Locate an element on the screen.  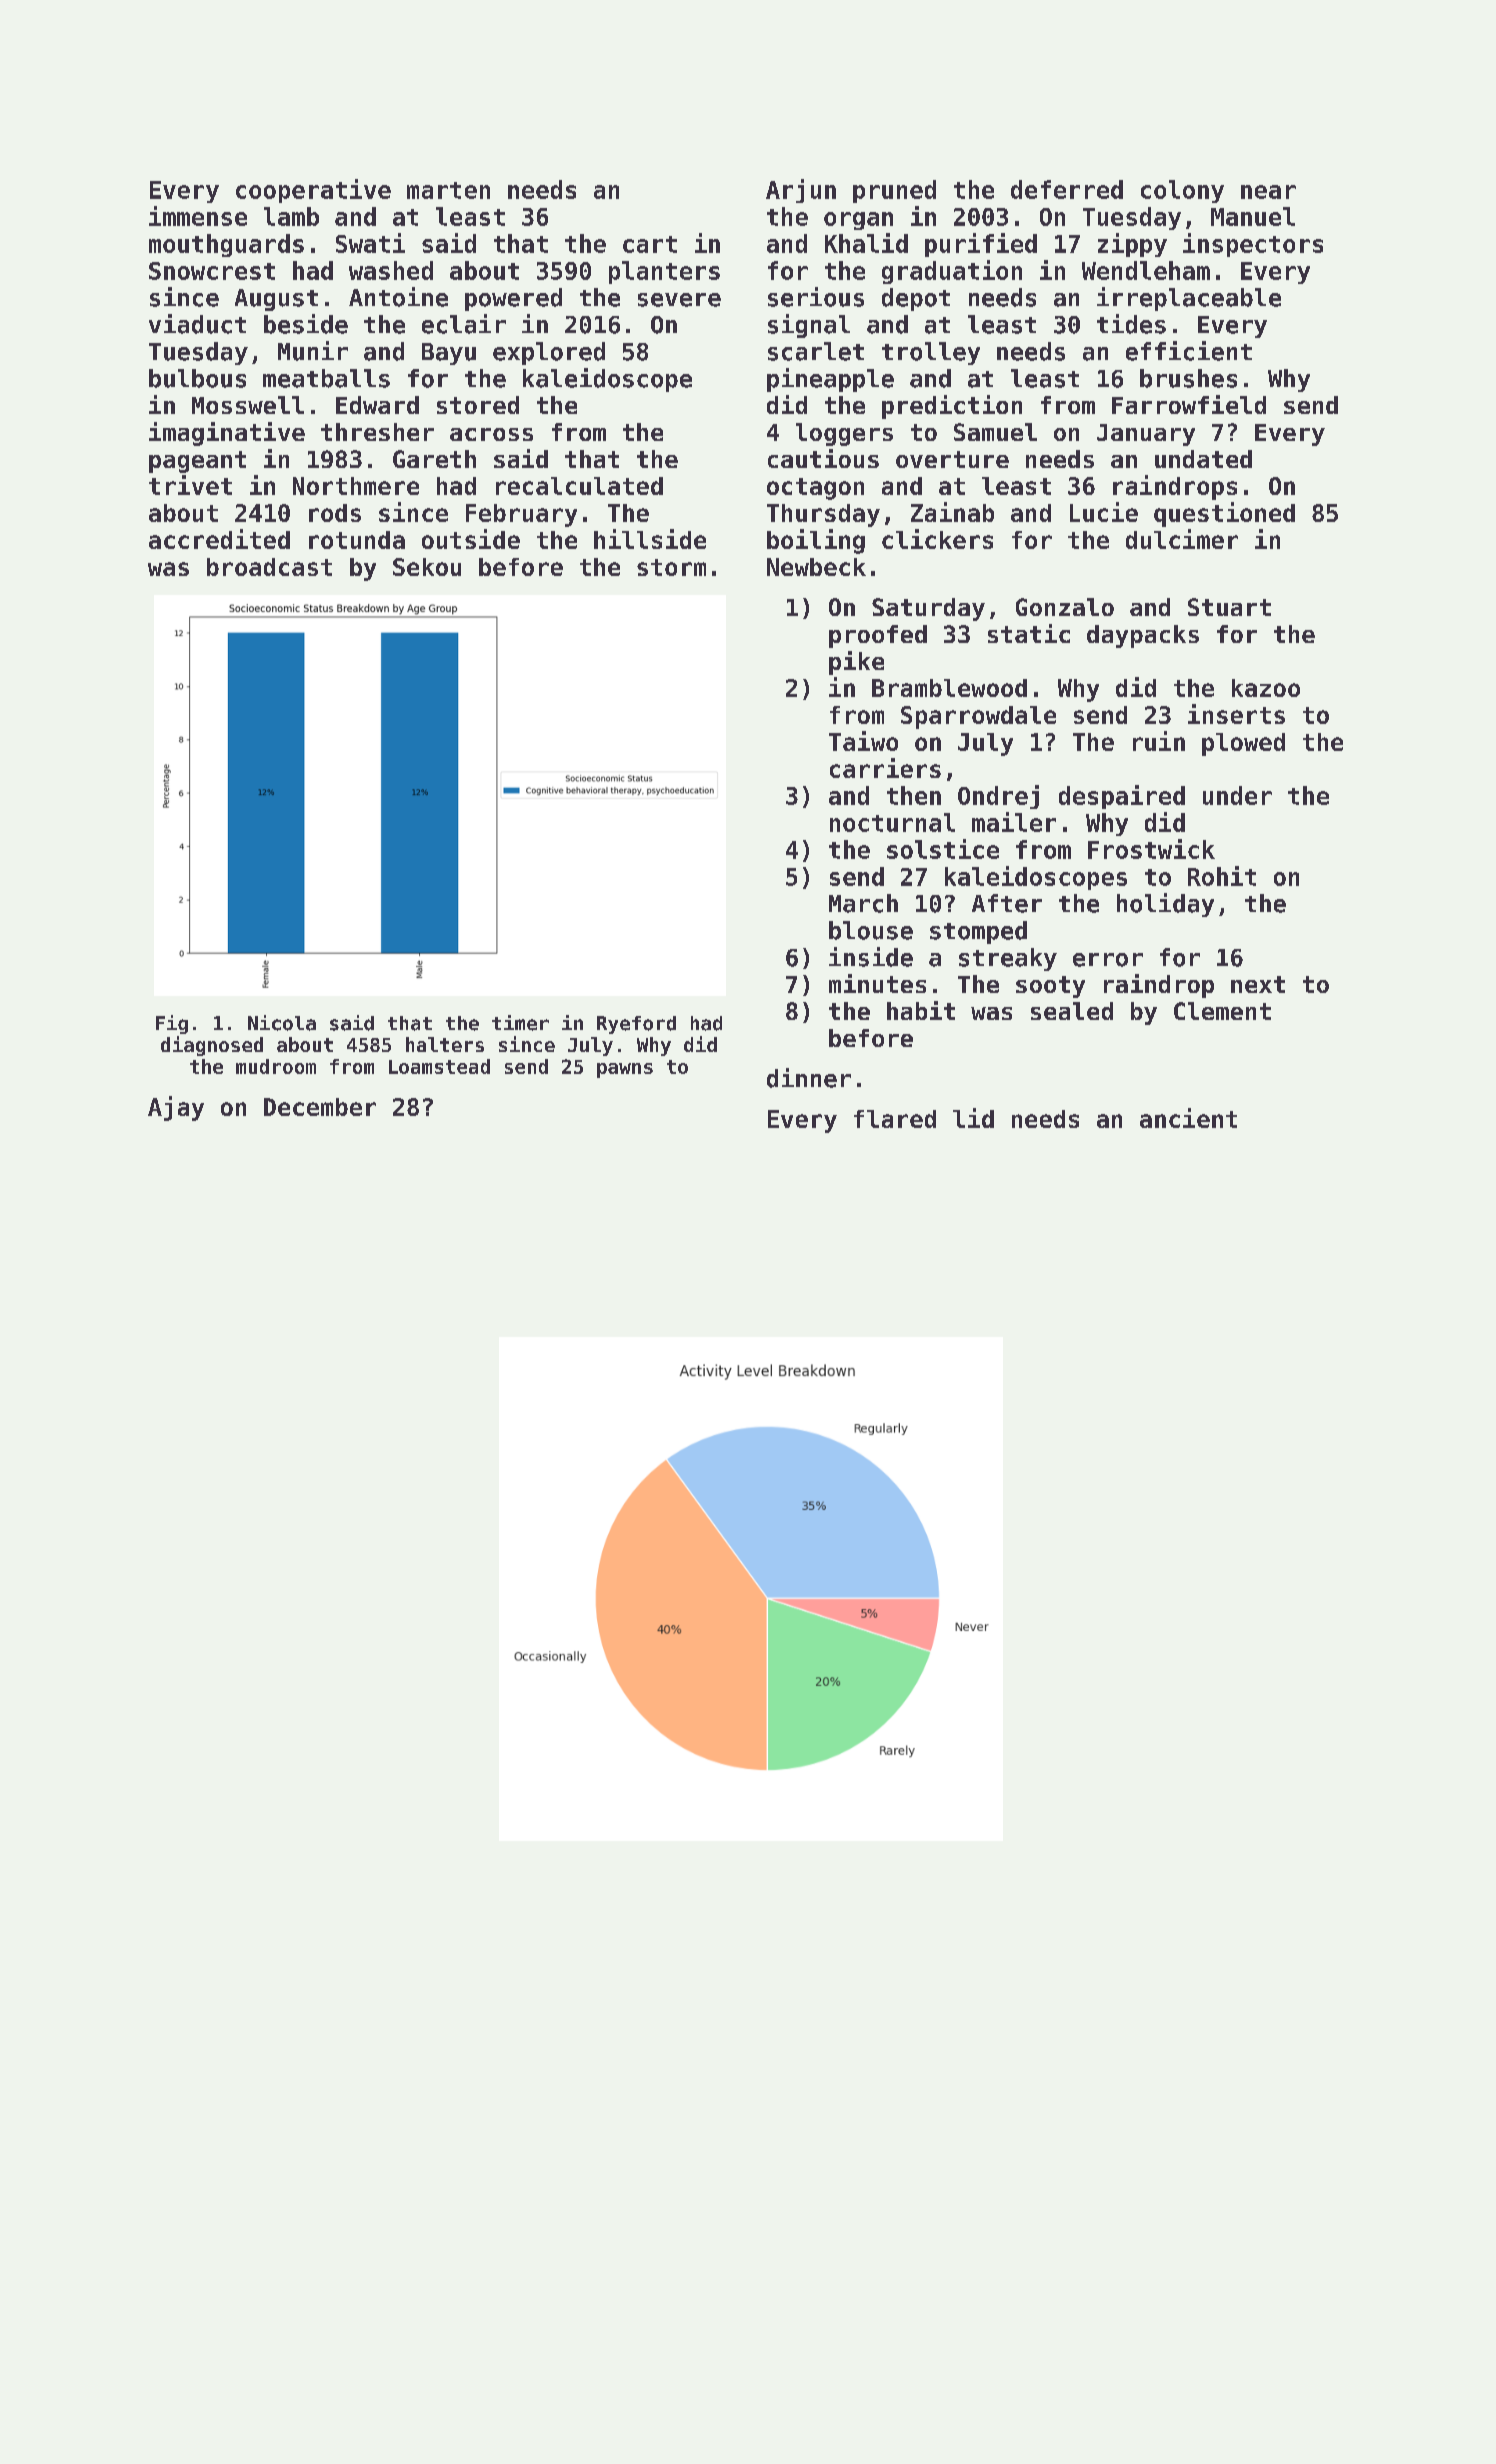
flared is located at coordinates (895, 1119).
